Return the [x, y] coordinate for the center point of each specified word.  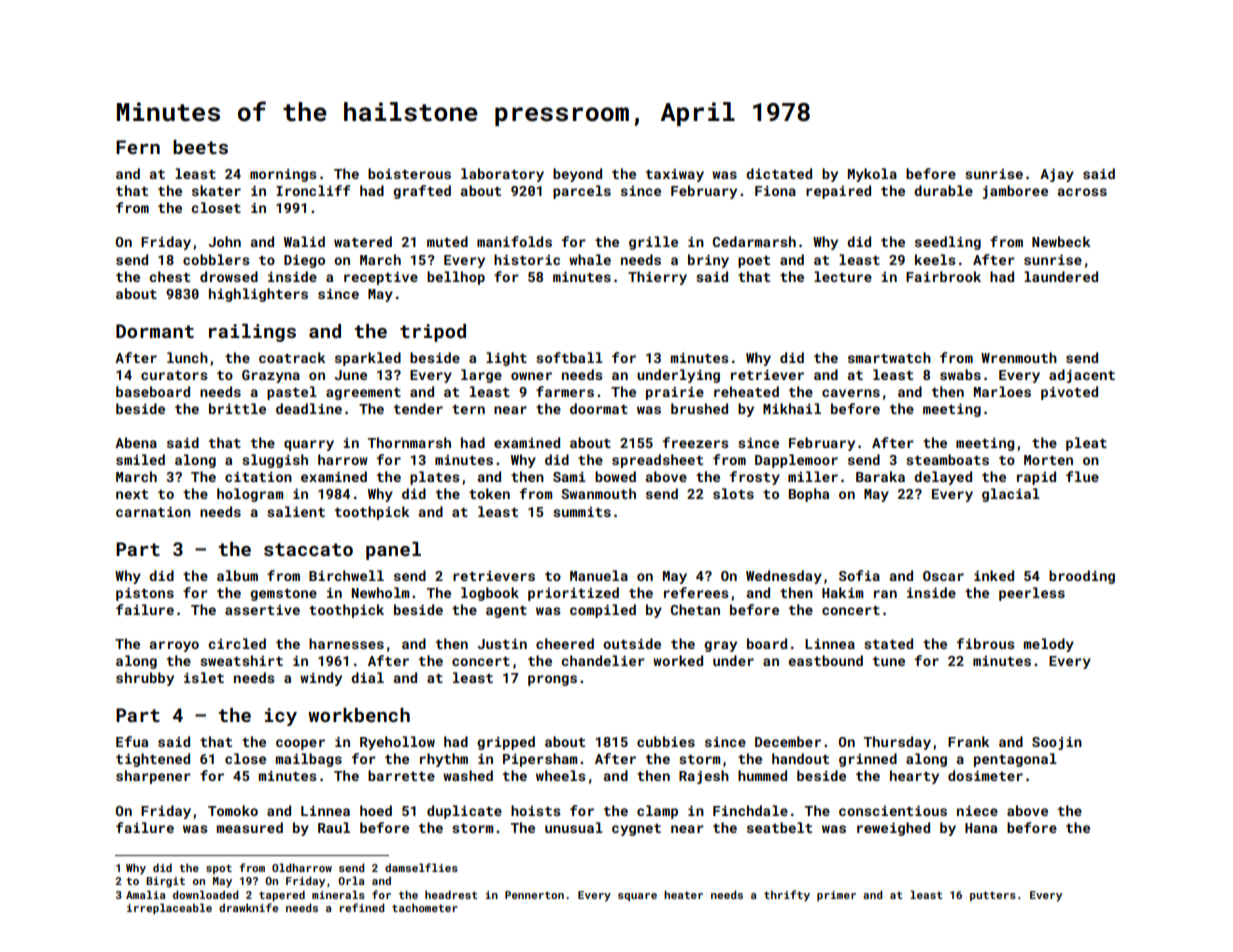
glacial [1011, 495]
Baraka [880, 476]
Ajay [1057, 175]
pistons [145, 594]
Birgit [165, 882]
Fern [138, 147]
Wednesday [784, 577]
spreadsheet [657, 461]
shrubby [145, 679]
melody [1049, 645]
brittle [237, 408]
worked [678, 660]
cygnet [636, 830]
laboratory [502, 175]
